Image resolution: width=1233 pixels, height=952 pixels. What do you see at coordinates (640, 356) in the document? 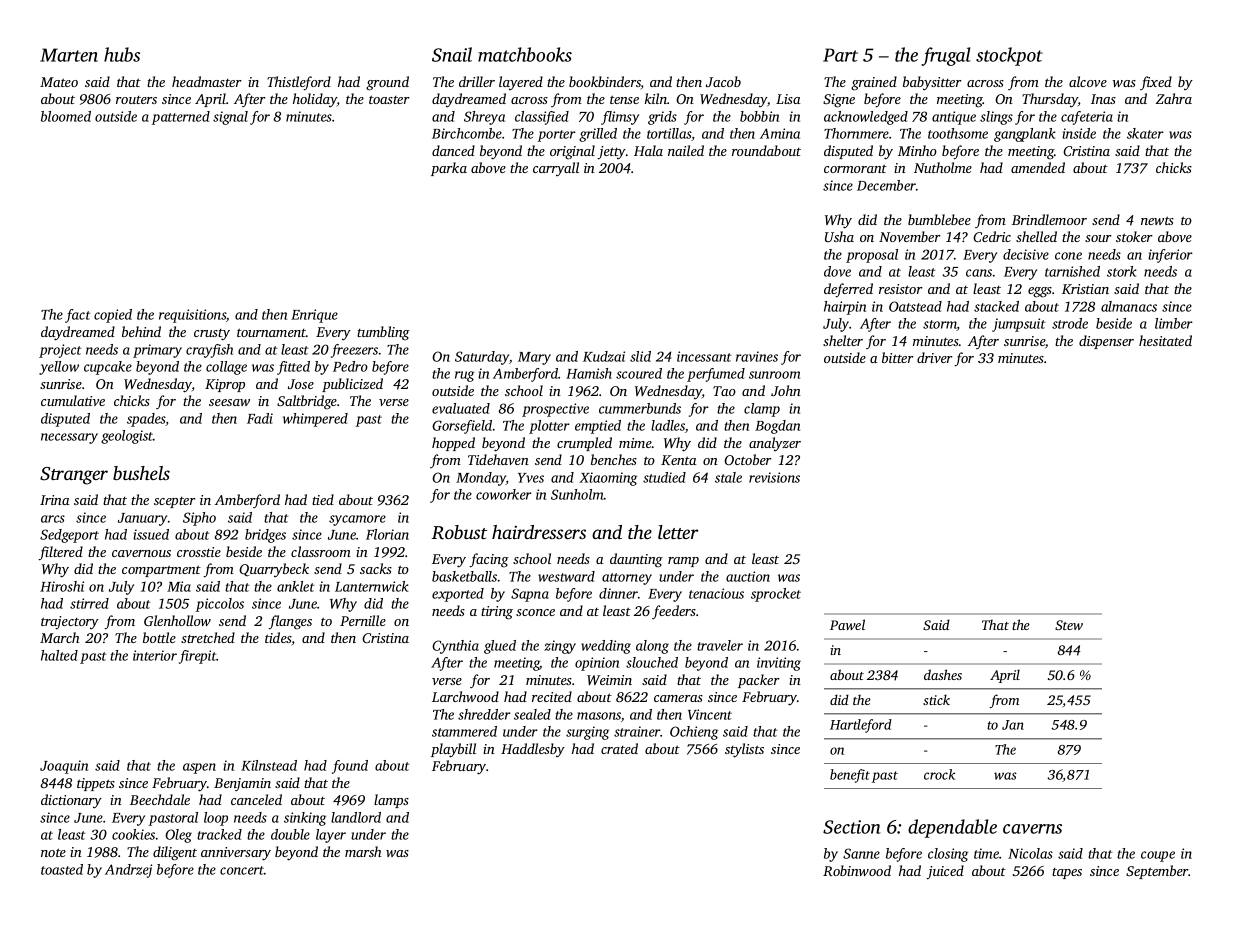
I see `slid` at bounding box center [640, 356].
